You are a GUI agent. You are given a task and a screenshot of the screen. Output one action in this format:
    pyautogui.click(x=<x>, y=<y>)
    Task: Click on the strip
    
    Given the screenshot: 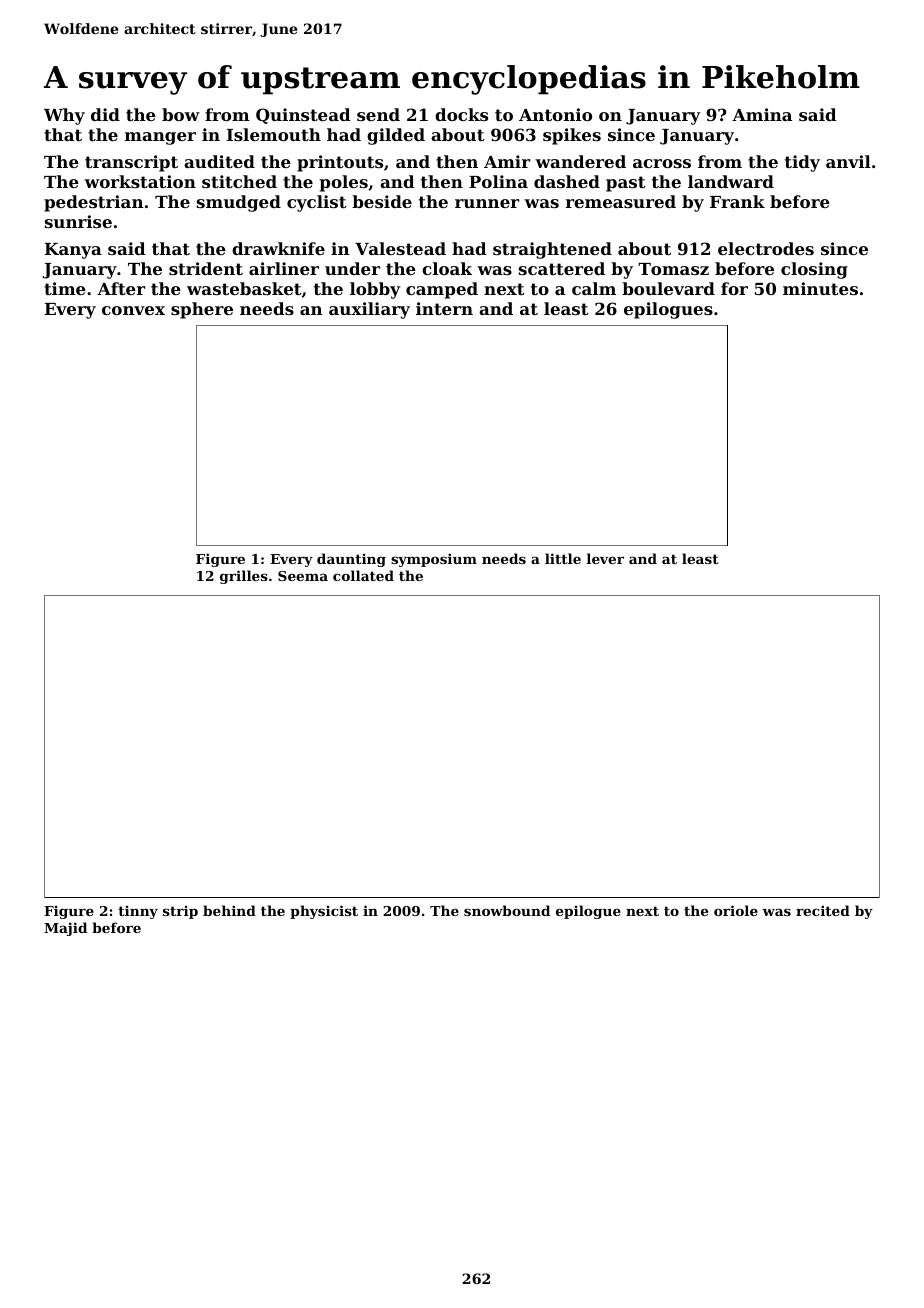 What is the action you would take?
    pyautogui.click(x=180, y=912)
